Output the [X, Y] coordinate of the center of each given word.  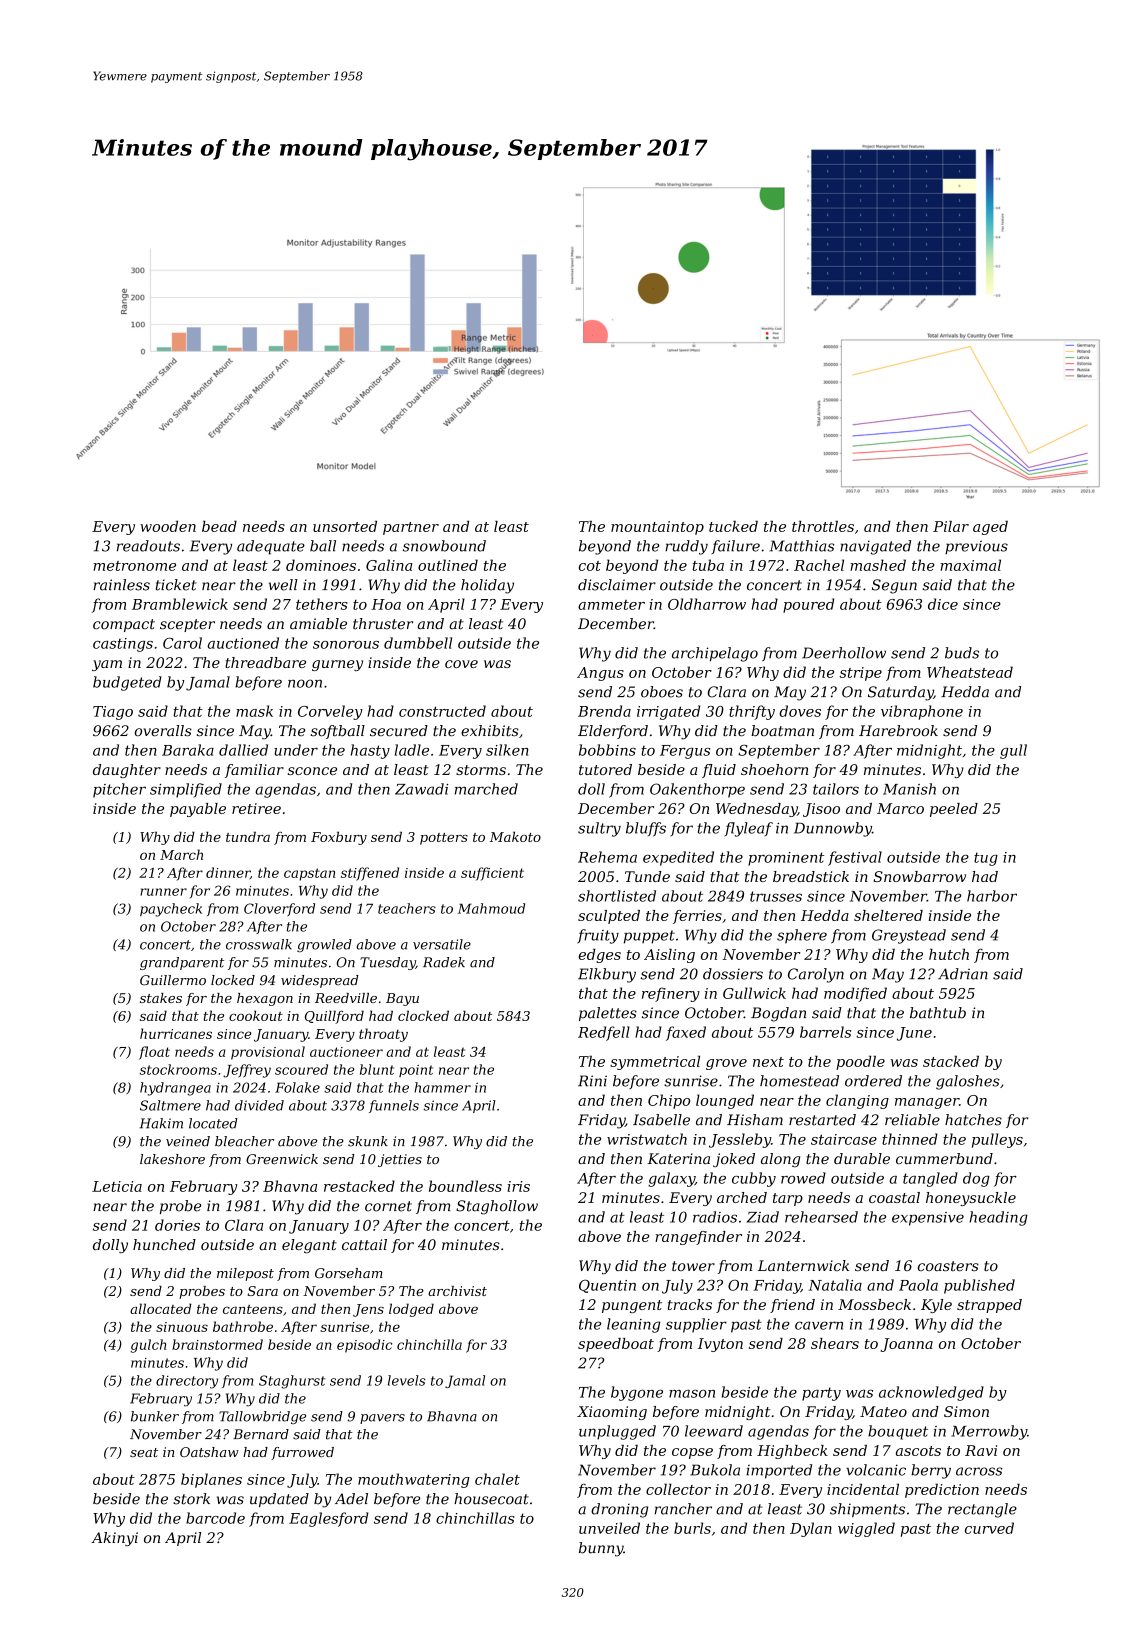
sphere [802, 936]
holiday [487, 586]
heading [999, 1218]
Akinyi [114, 1539]
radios [715, 1217]
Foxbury [339, 838]
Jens [368, 1310]
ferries [697, 917]
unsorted [345, 526]
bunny [601, 1549]
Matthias [801, 546]
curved [989, 1528]
